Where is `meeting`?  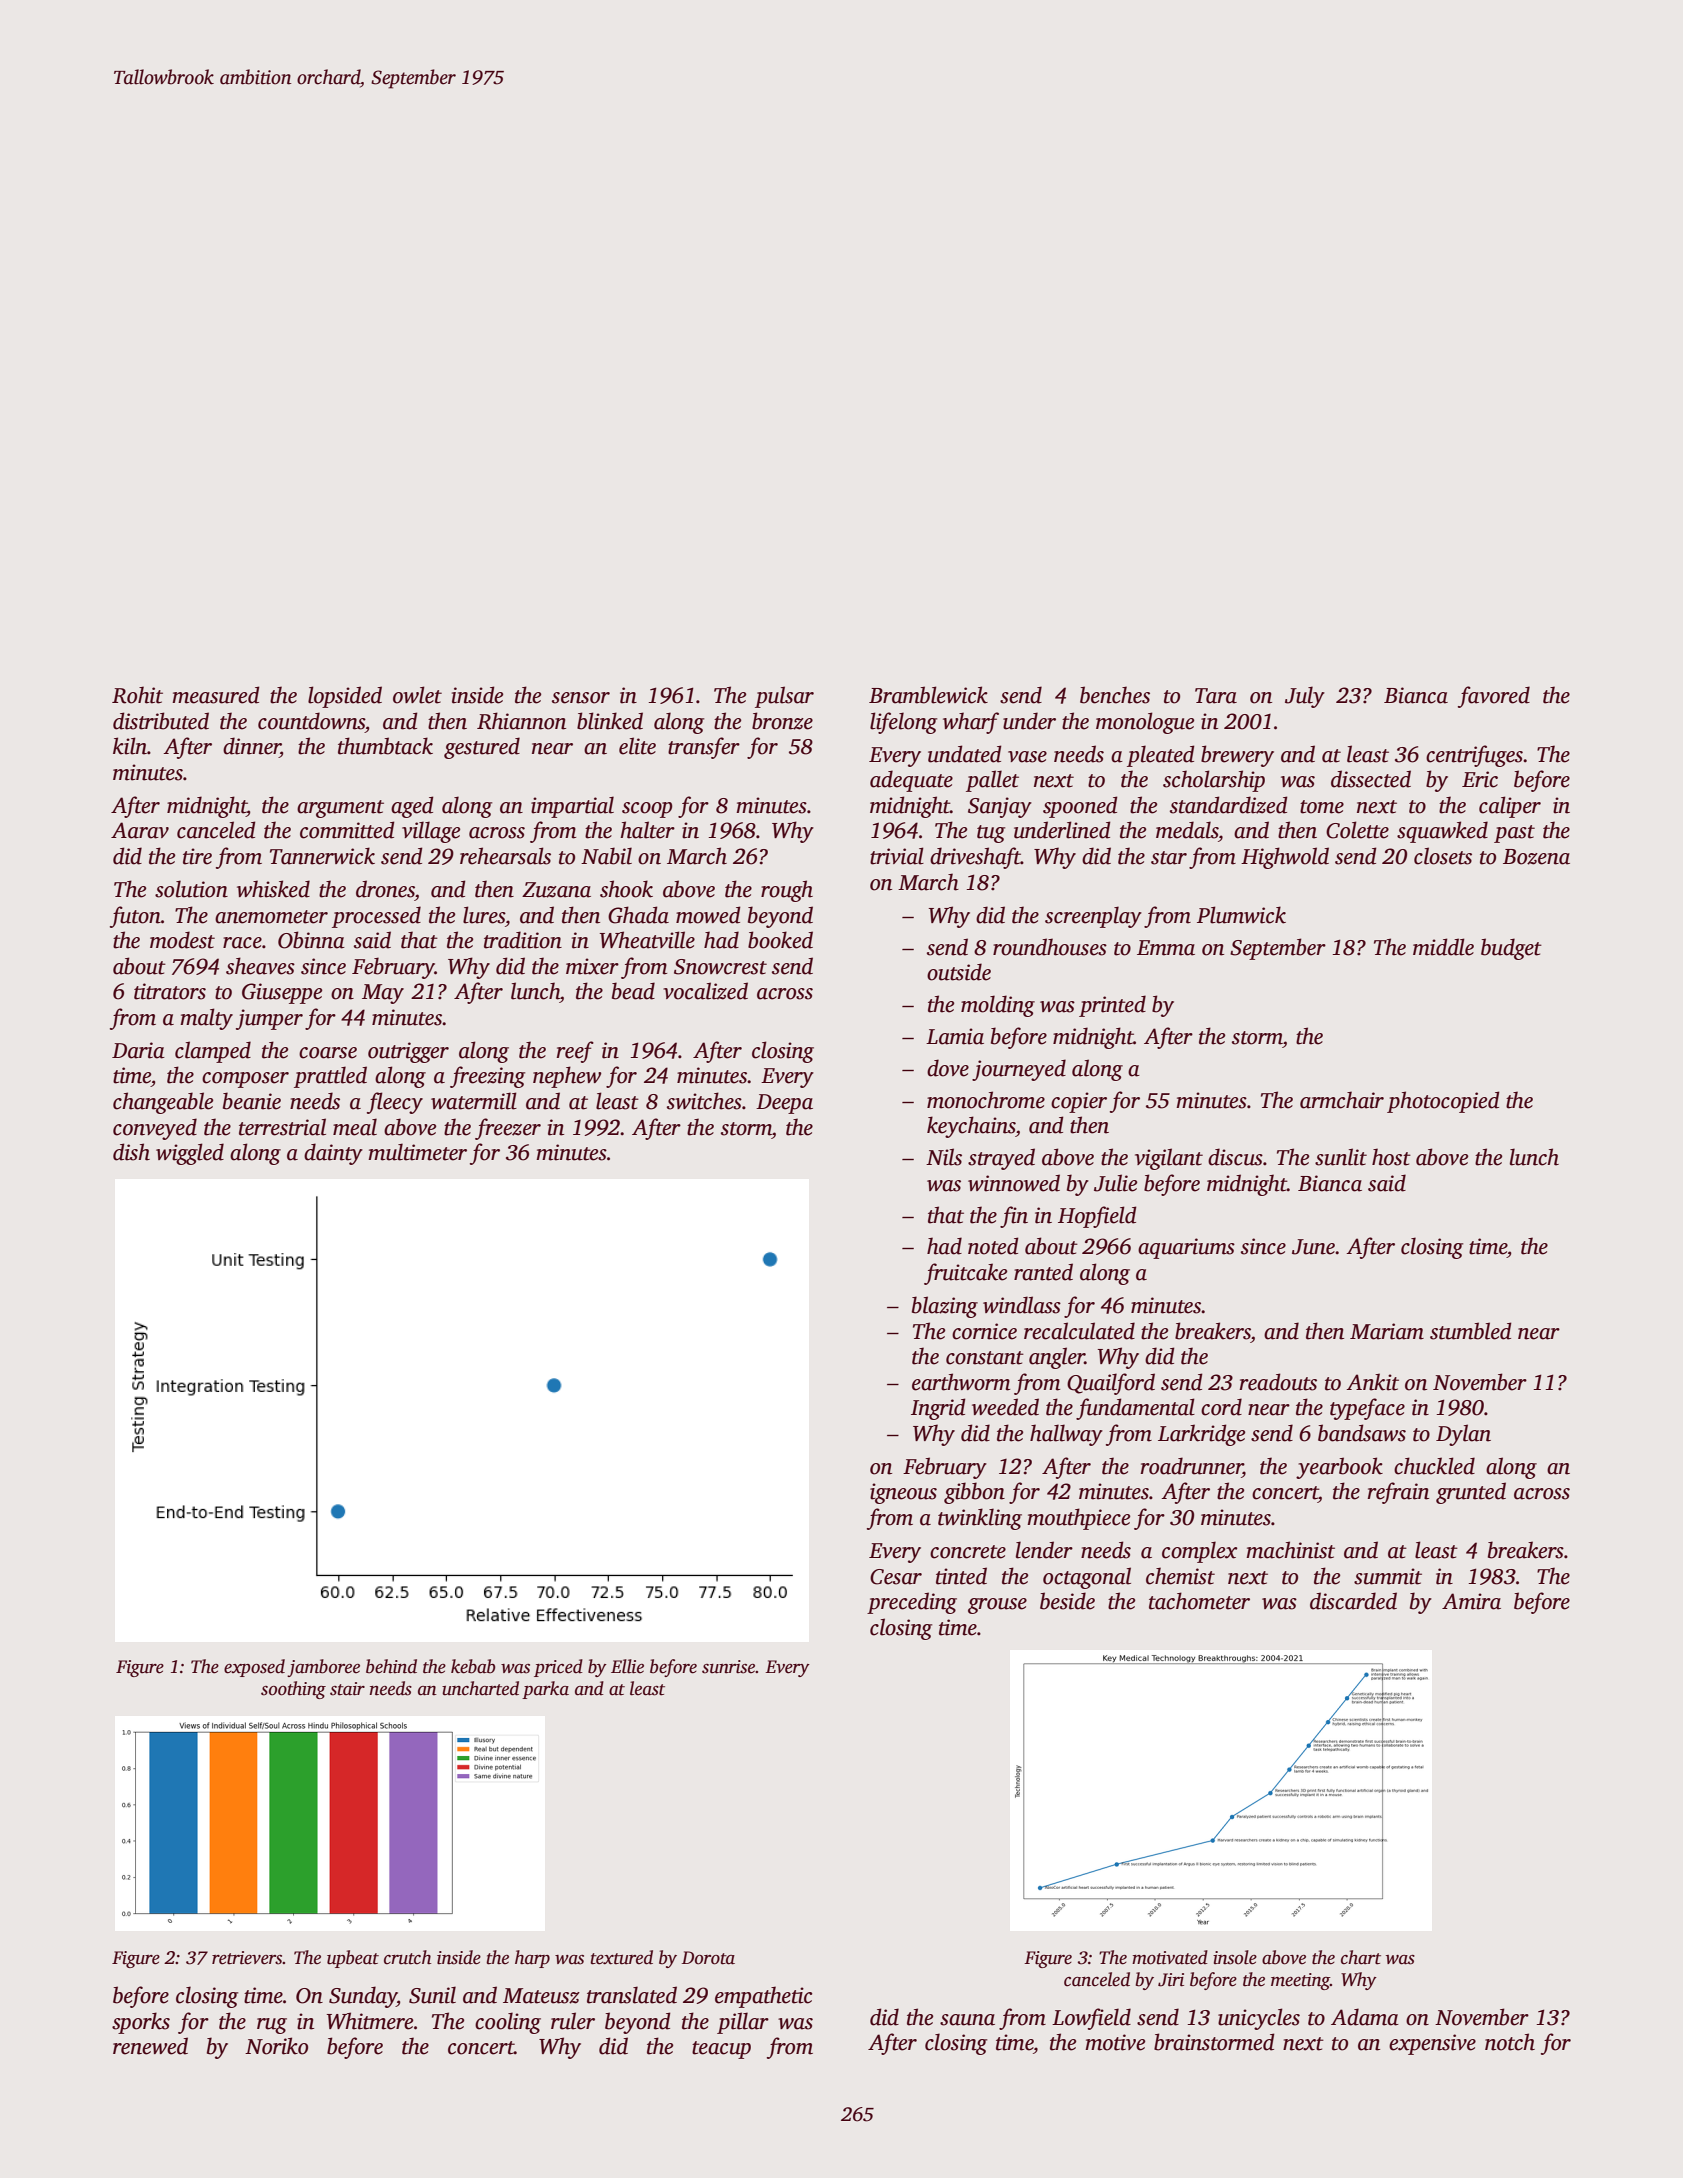 meeting is located at coordinates (1300, 1981).
